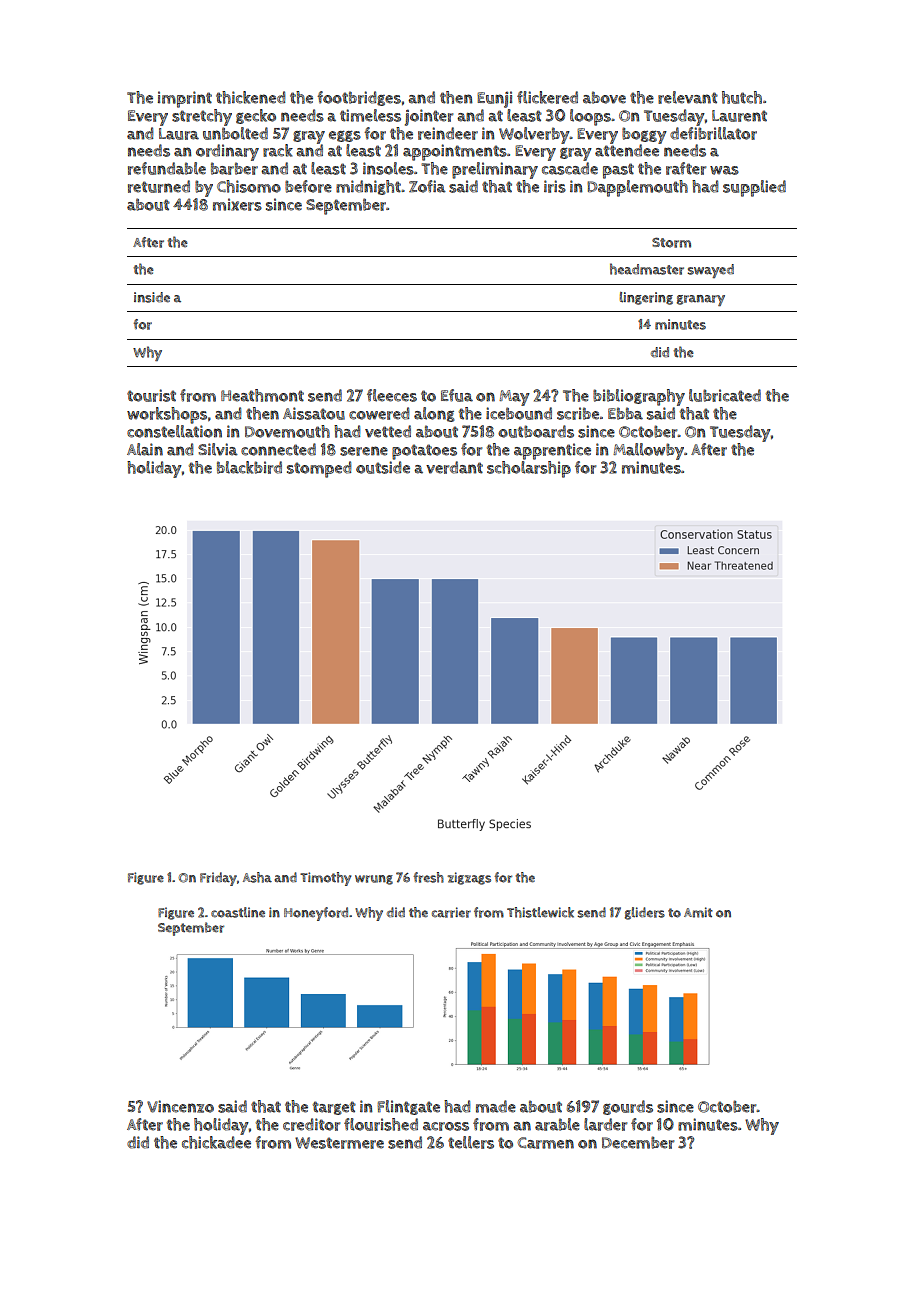 The image size is (924, 1314). I want to click on Asha, so click(257, 877).
